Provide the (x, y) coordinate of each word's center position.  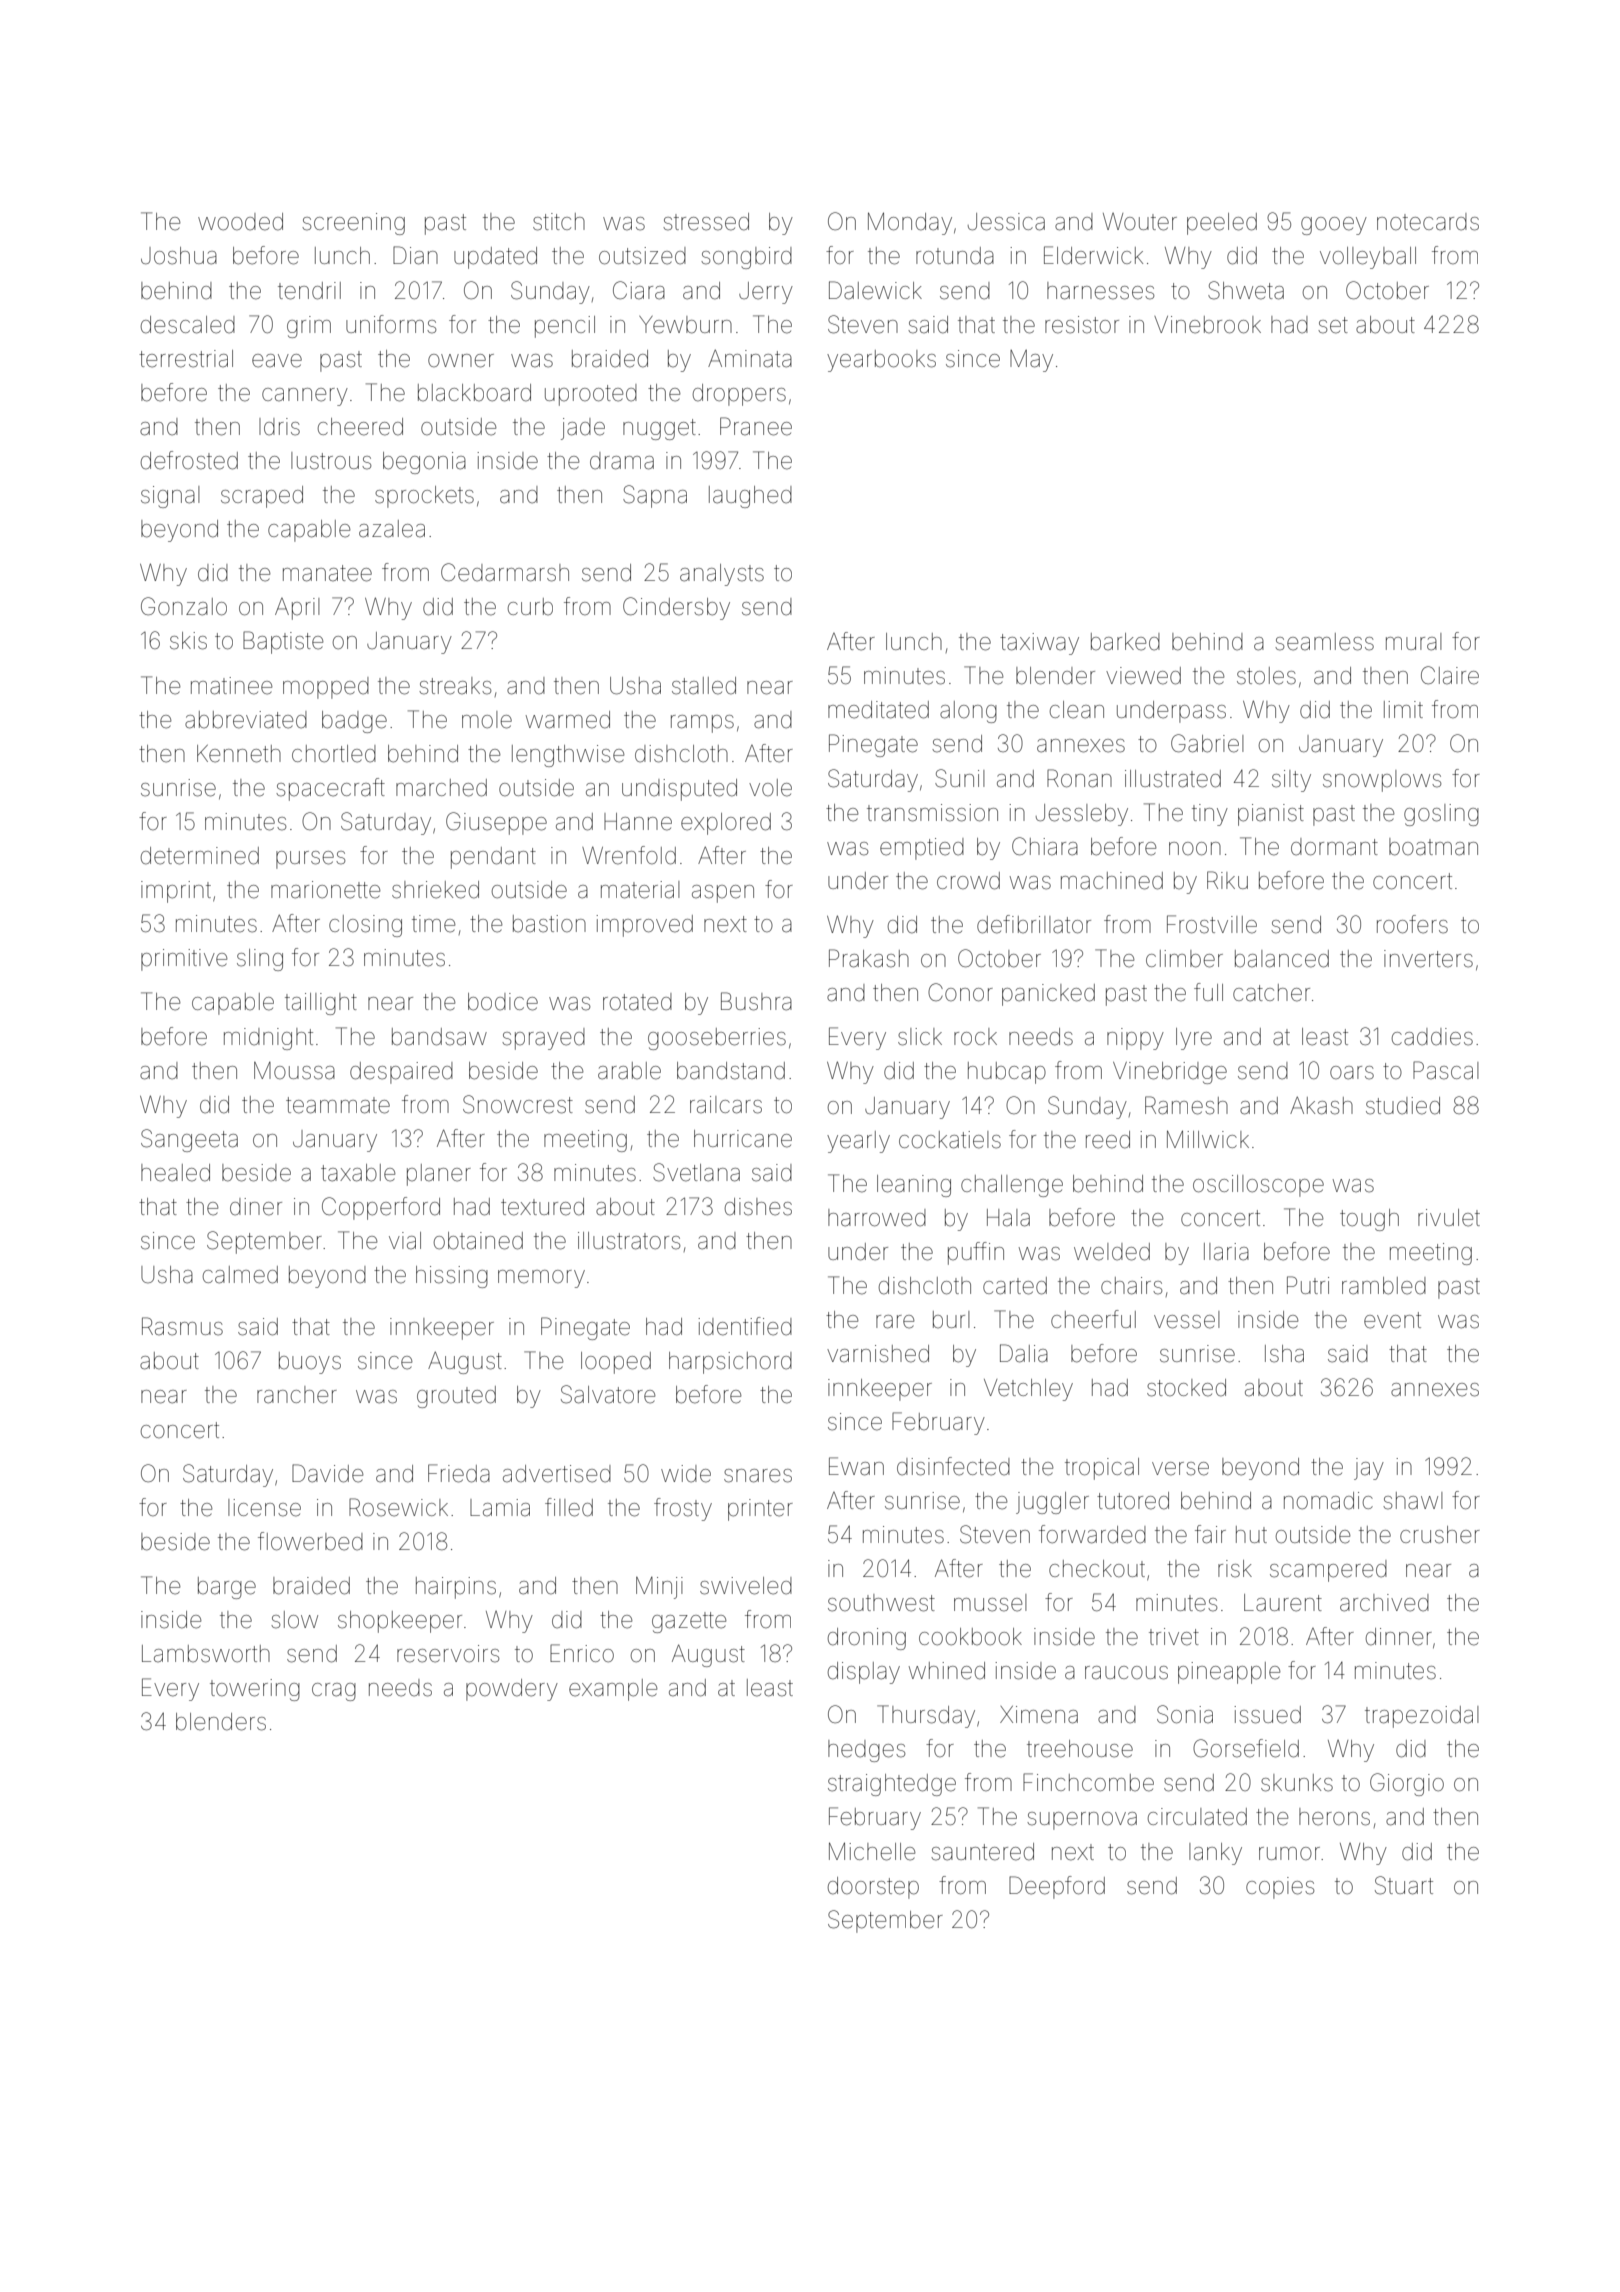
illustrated (1173, 779)
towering (255, 1690)
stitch (559, 222)
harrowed (877, 1218)
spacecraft (330, 789)
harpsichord (730, 1363)
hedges (866, 1751)
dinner (1399, 1637)
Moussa (294, 1071)
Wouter (1140, 222)
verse (1180, 1469)
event (1392, 1320)
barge (227, 1588)
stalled (704, 686)
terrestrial (186, 359)
